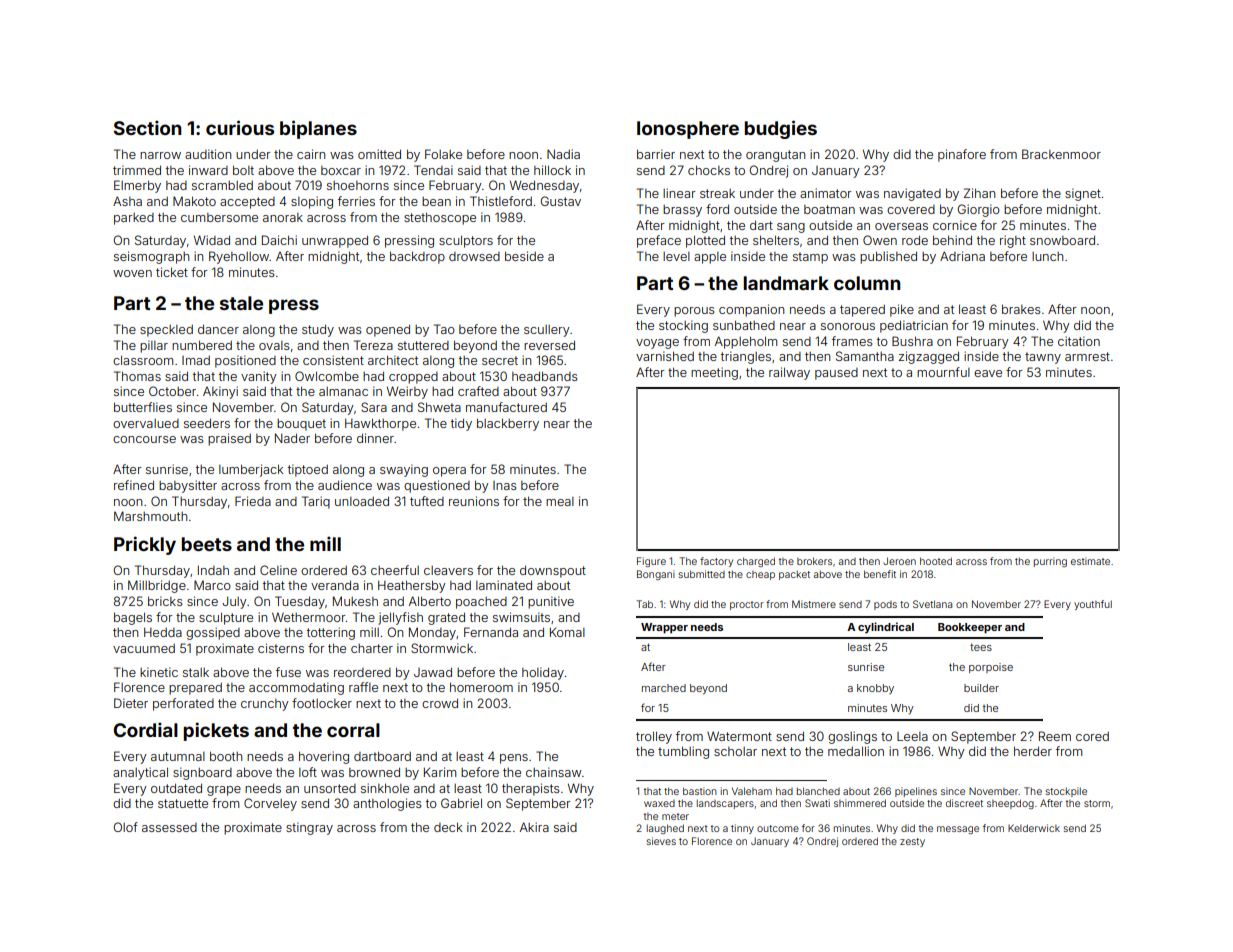  What do you see at coordinates (132, 273) in the page?
I see `woven` at bounding box center [132, 273].
